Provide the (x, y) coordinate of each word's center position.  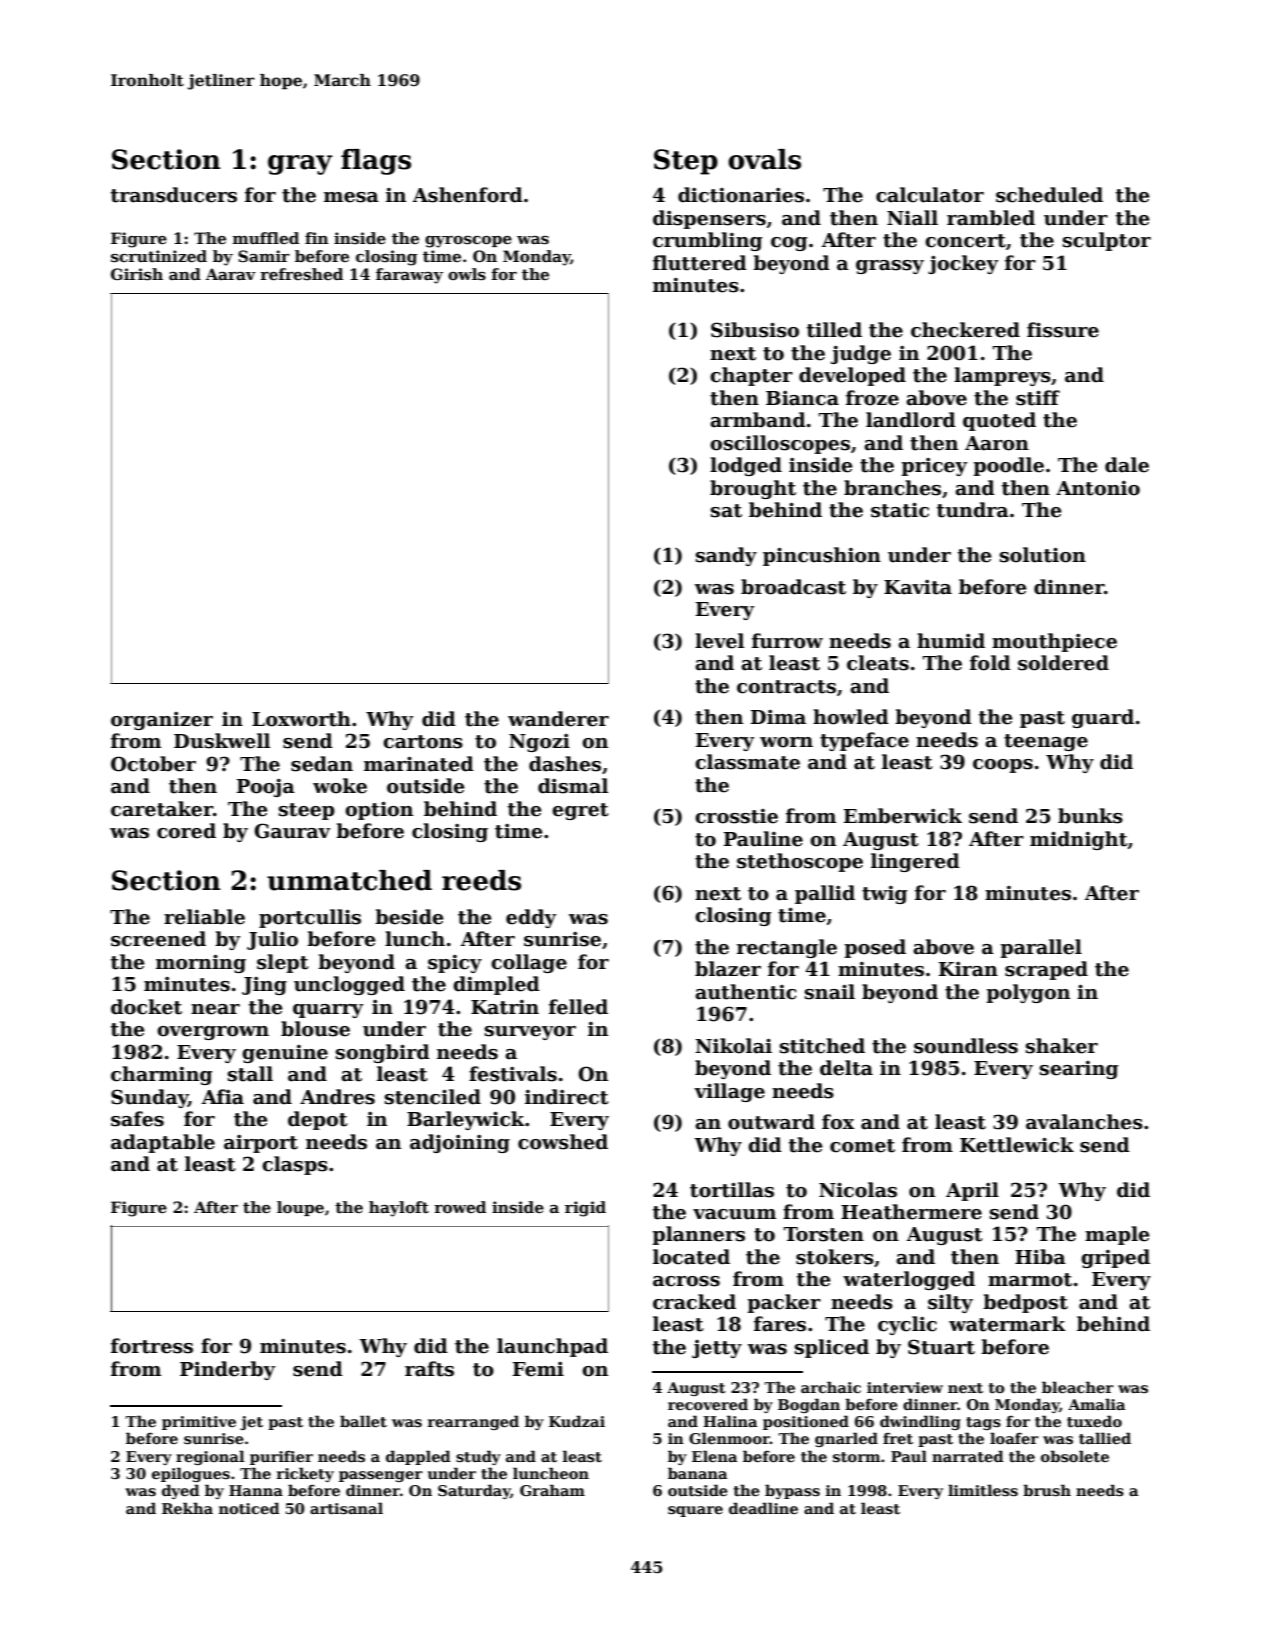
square (695, 1511)
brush (1047, 1490)
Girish (137, 274)
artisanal (346, 1508)
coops (1003, 766)
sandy (726, 556)
